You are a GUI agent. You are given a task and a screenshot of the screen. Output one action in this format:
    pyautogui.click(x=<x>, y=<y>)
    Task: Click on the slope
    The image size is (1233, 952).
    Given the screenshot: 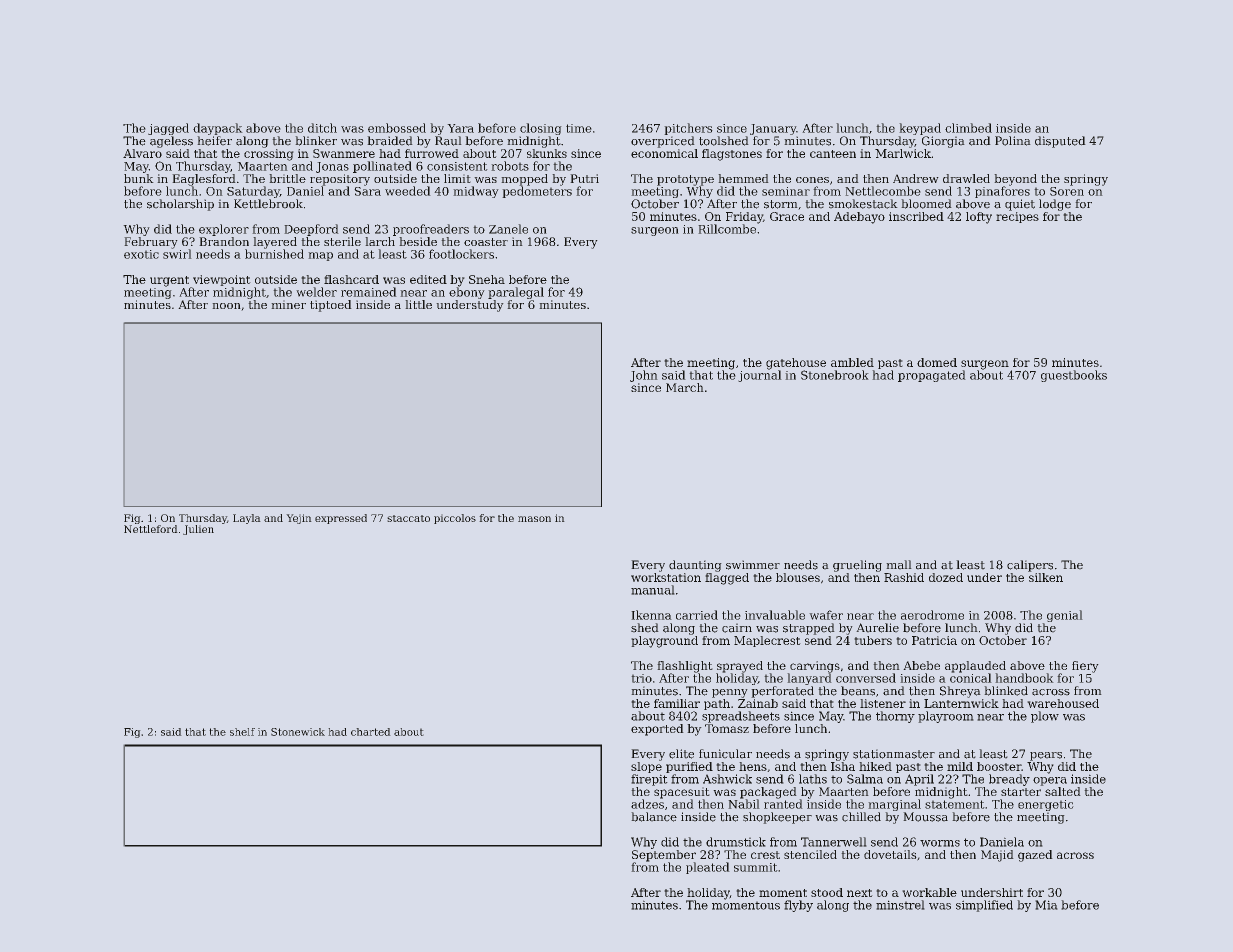 What is the action you would take?
    pyautogui.click(x=646, y=767)
